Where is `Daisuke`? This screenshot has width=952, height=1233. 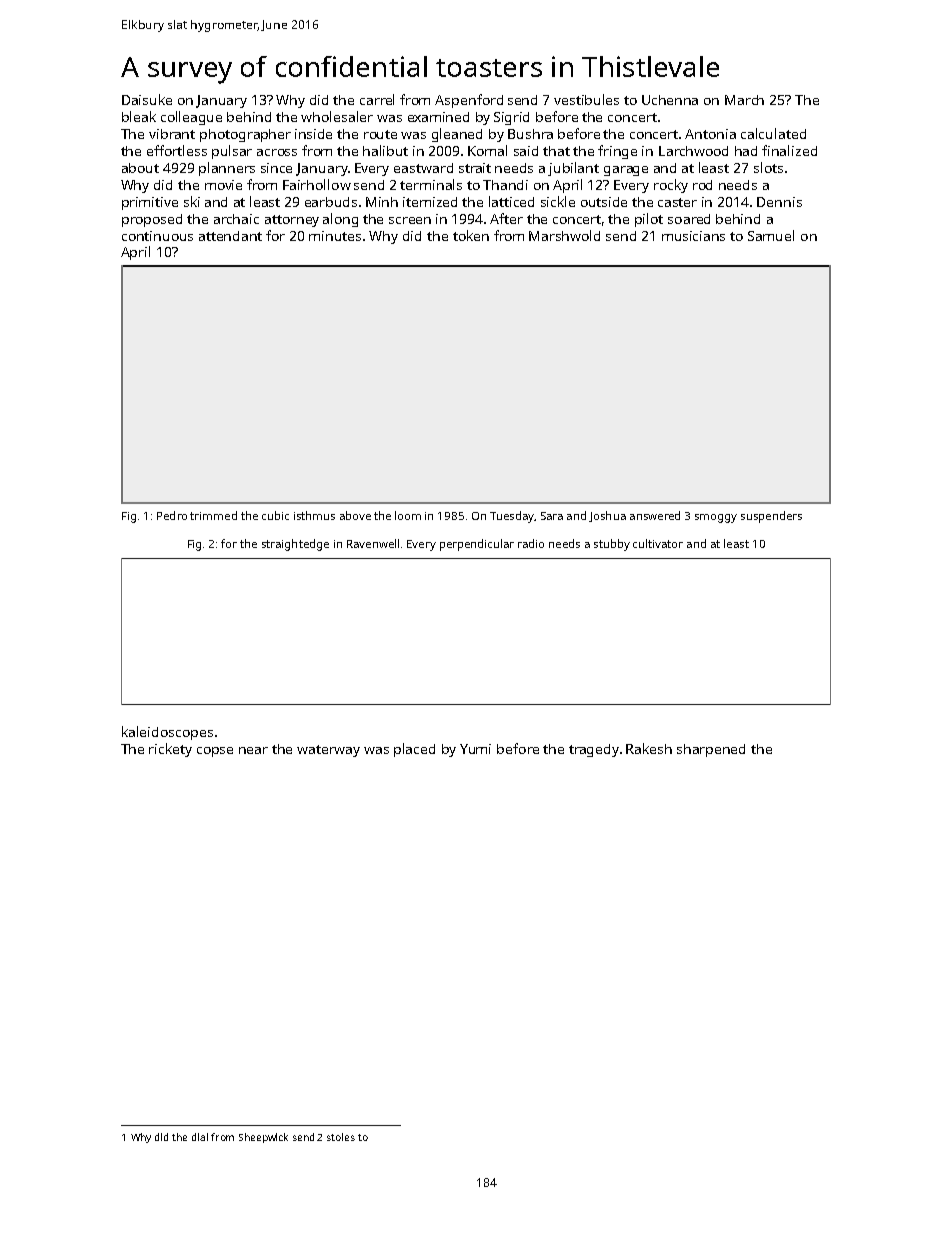
Daisuke is located at coordinates (147, 99).
